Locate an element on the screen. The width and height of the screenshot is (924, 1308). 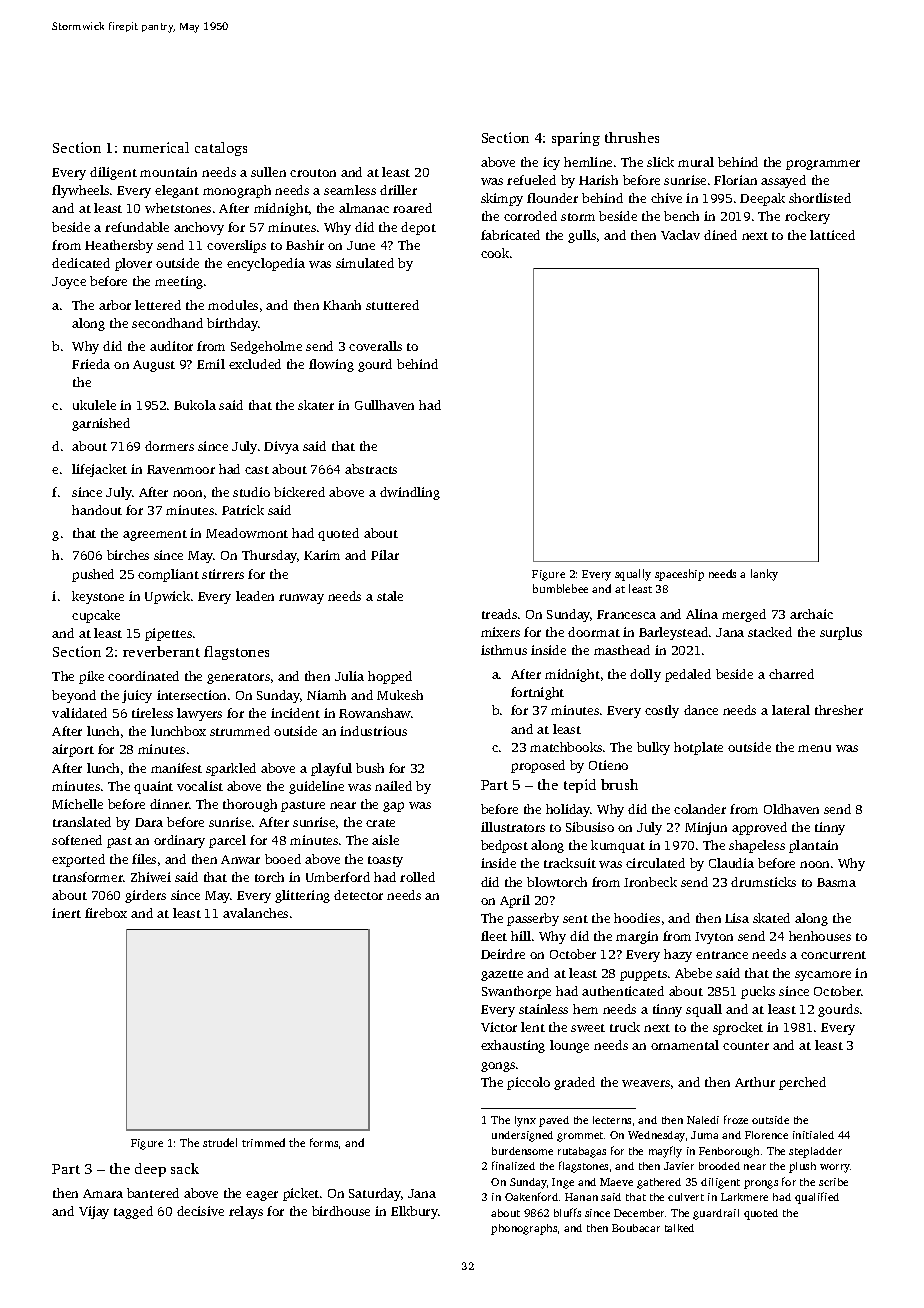
auditor is located at coordinates (171, 346).
